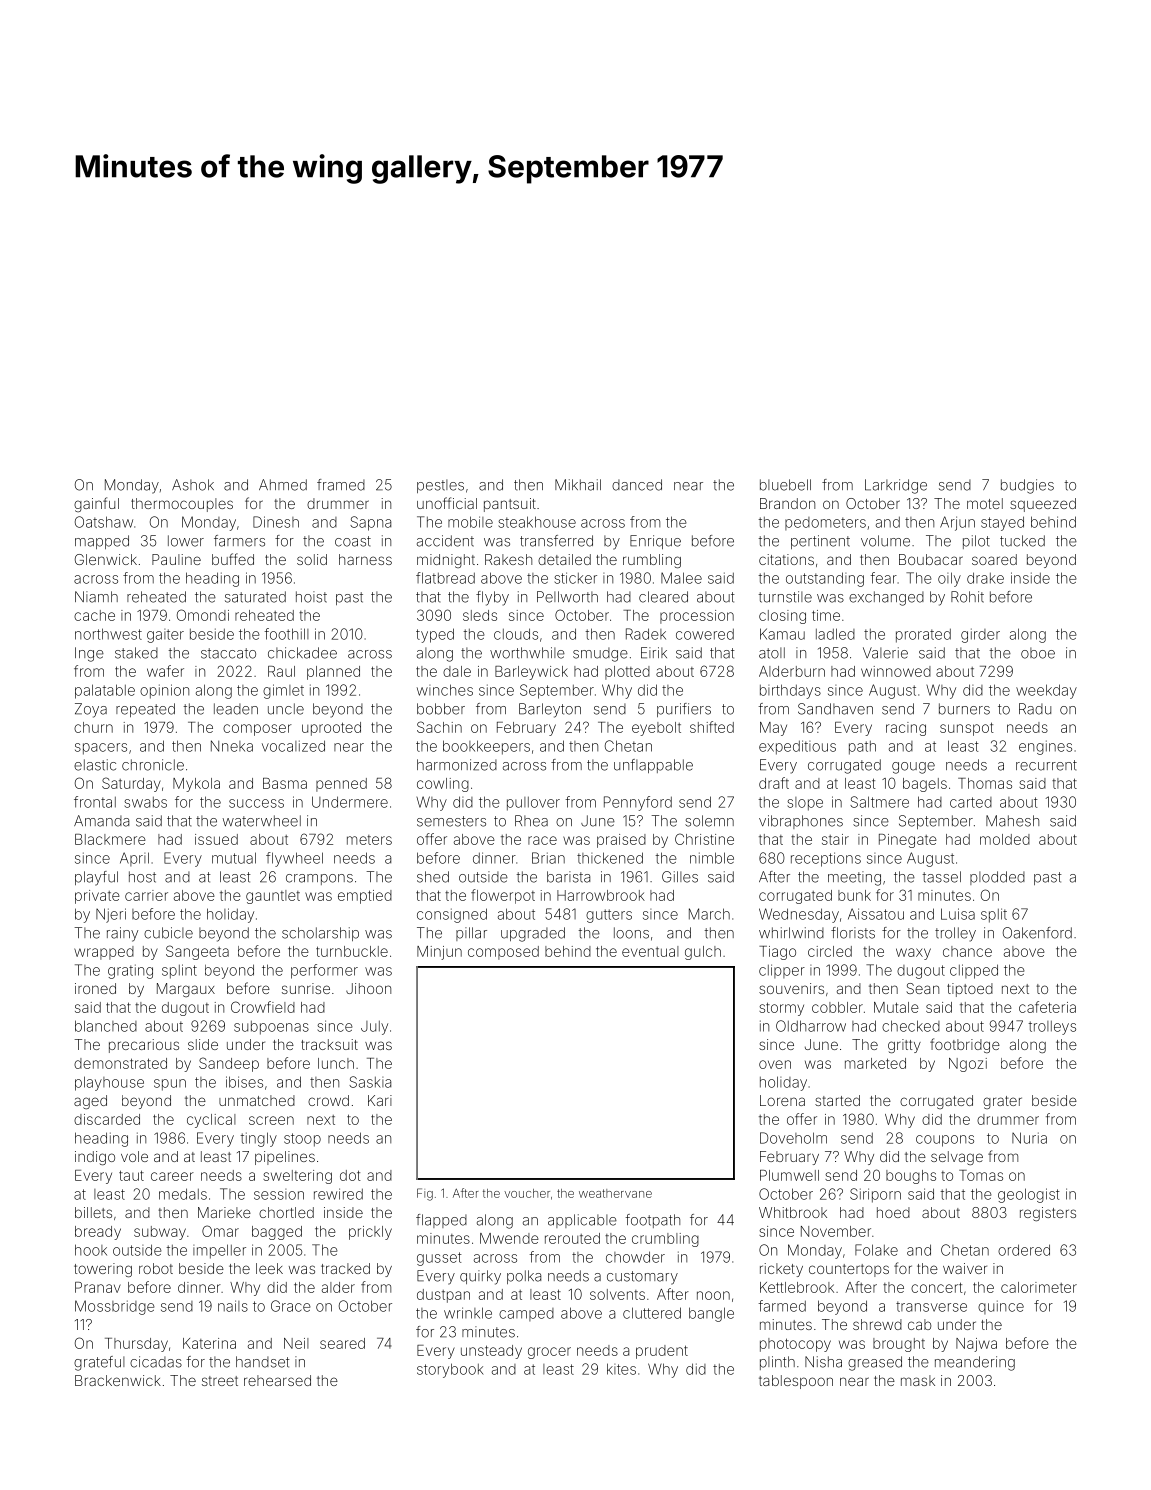  Describe the element at coordinates (1038, 653) in the image. I see `oboe` at that location.
